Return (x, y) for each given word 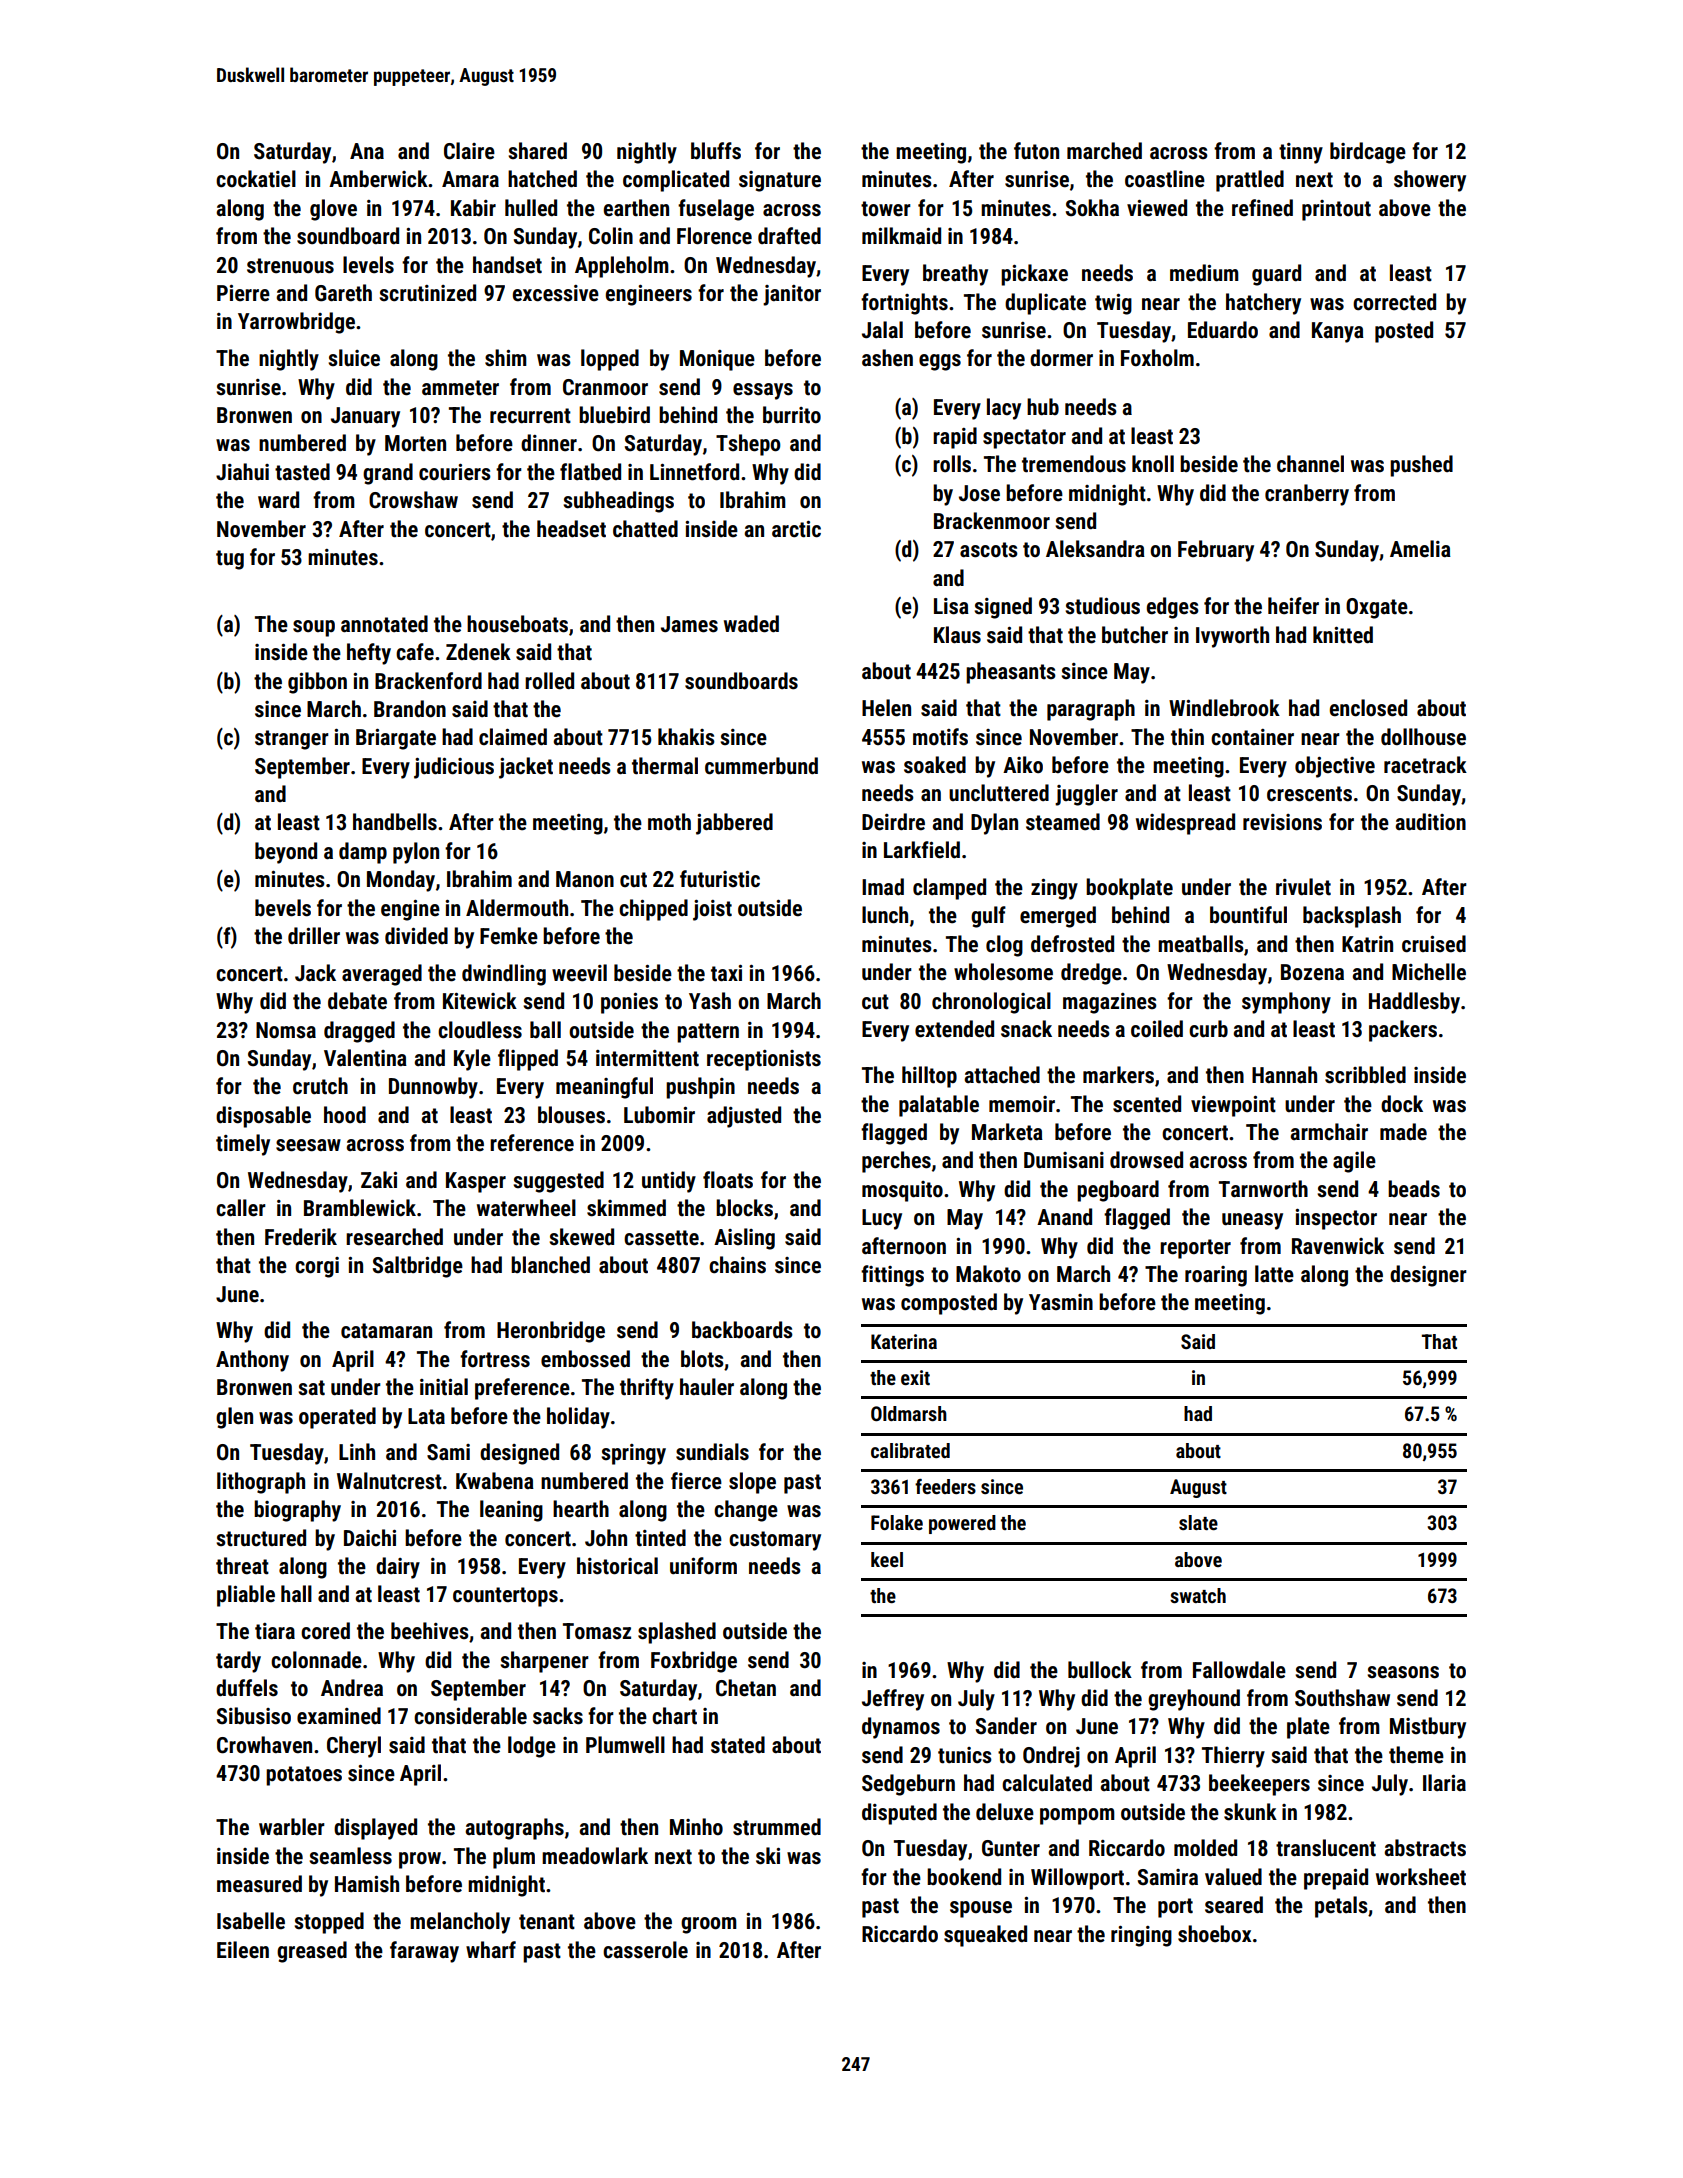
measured (259, 1884)
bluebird (614, 415)
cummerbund (761, 766)
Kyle (472, 1060)
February (1216, 551)
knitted (1343, 635)
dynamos (901, 1728)
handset (507, 265)
